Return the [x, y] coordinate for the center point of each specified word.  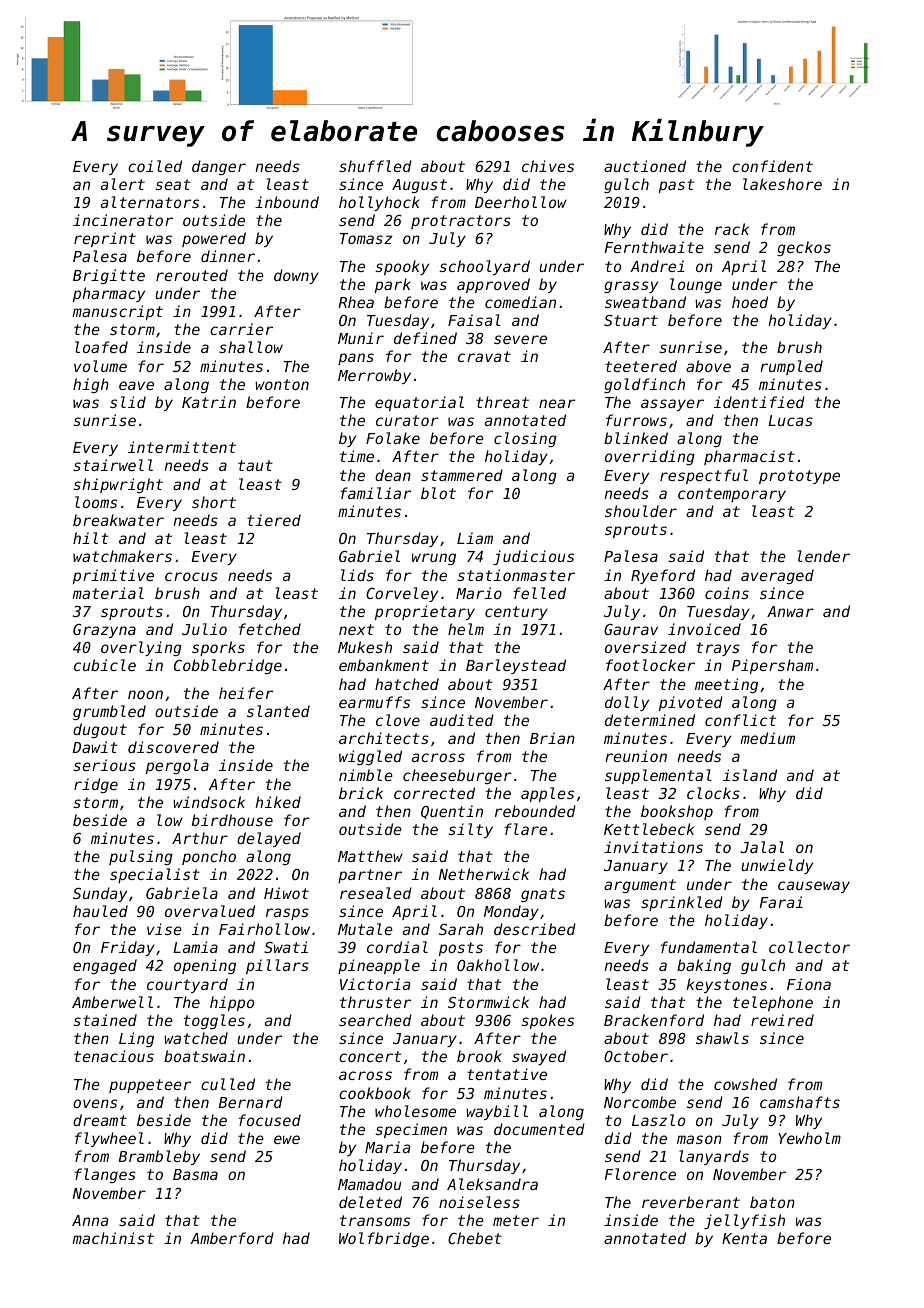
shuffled [375, 166]
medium [767, 738]
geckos [804, 248]
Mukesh [365, 647]
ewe [287, 1139]
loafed [101, 347]
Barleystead [516, 666]
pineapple [379, 966]
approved [493, 285]
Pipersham [772, 666]
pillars [277, 966]
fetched [270, 629]
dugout [100, 730]
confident [772, 166]
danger [219, 167]
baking [704, 966]
